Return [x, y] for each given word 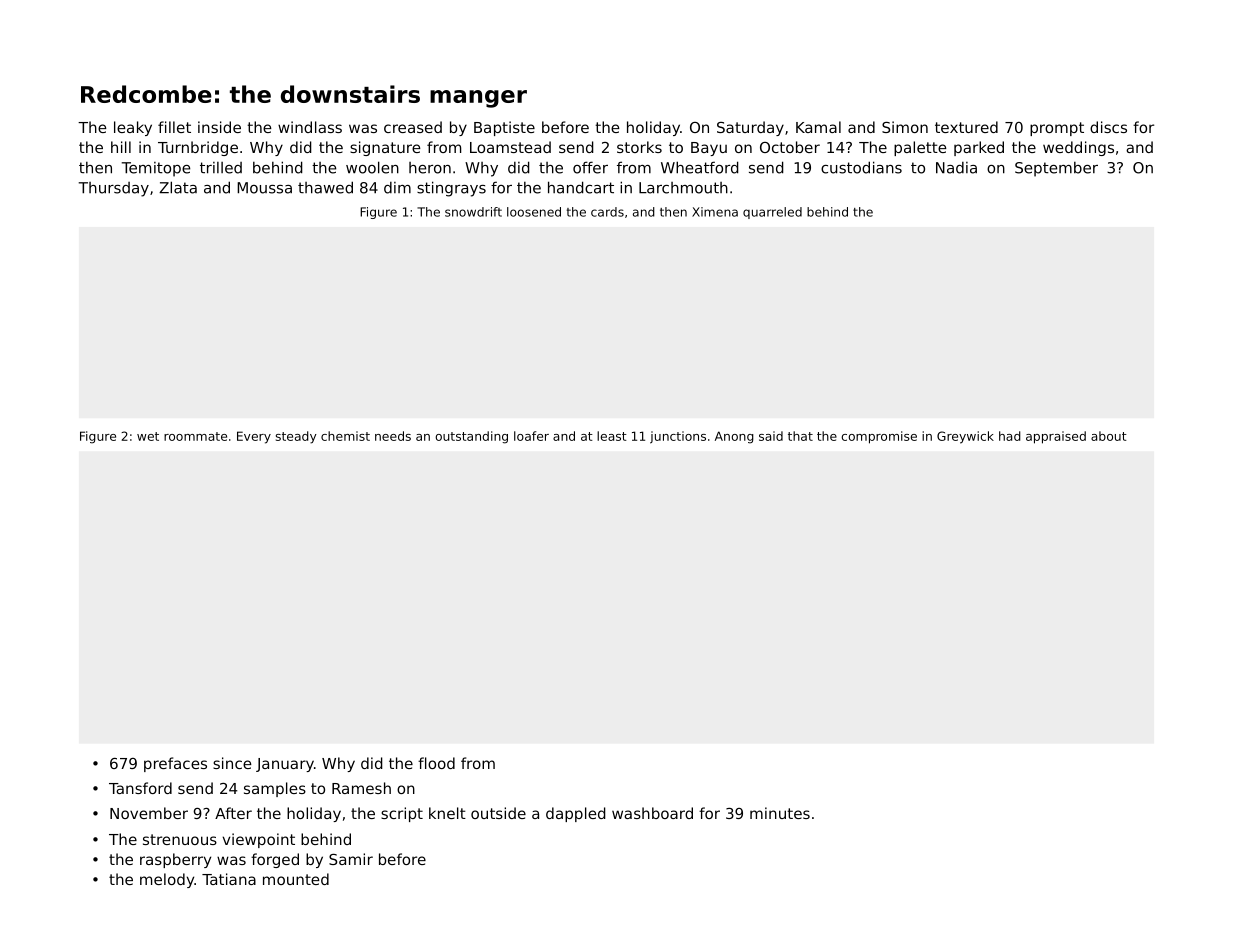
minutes [780, 813]
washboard [652, 813]
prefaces [175, 764]
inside [219, 127]
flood [436, 763]
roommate [195, 436]
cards [607, 212]
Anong [734, 437]
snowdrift [473, 212]
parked [979, 148]
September [1056, 169]
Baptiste [504, 128]
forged [275, 860]
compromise [879, 437]
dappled [576, 814]
